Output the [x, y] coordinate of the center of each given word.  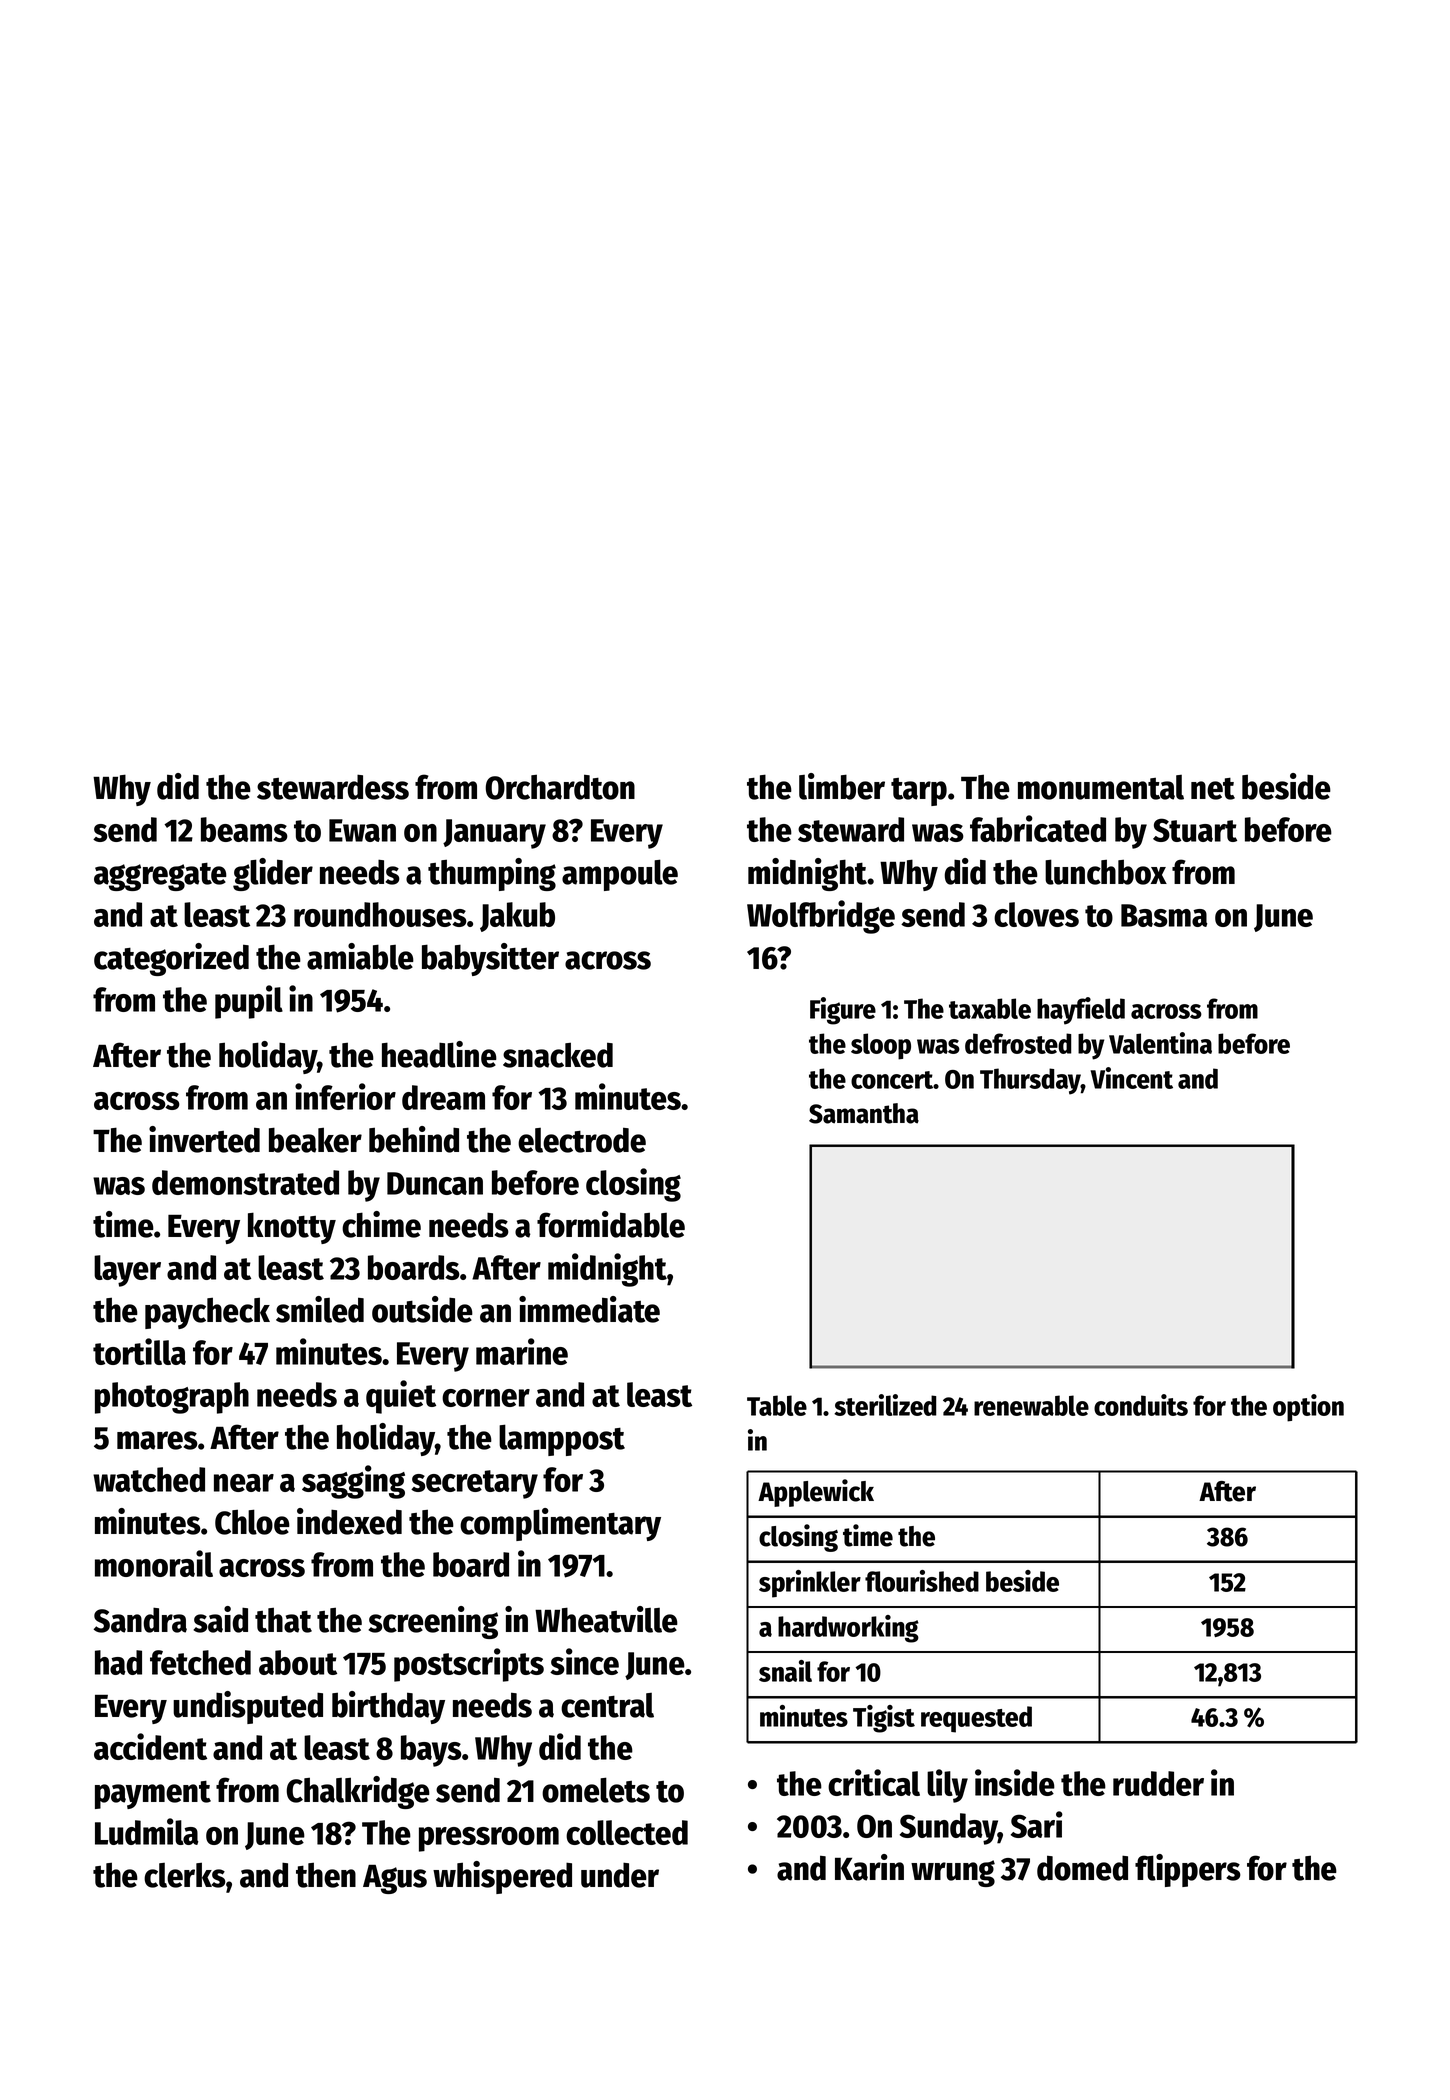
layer [127, 1271]
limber [842, 786]
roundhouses [380, 914]
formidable [611, 1224]
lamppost [562, 1440]
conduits [1141, 1405]
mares [157, 1440]
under [620, 1875]
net [1213, 789]
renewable [1031, 1405]
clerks [185, 1875]
